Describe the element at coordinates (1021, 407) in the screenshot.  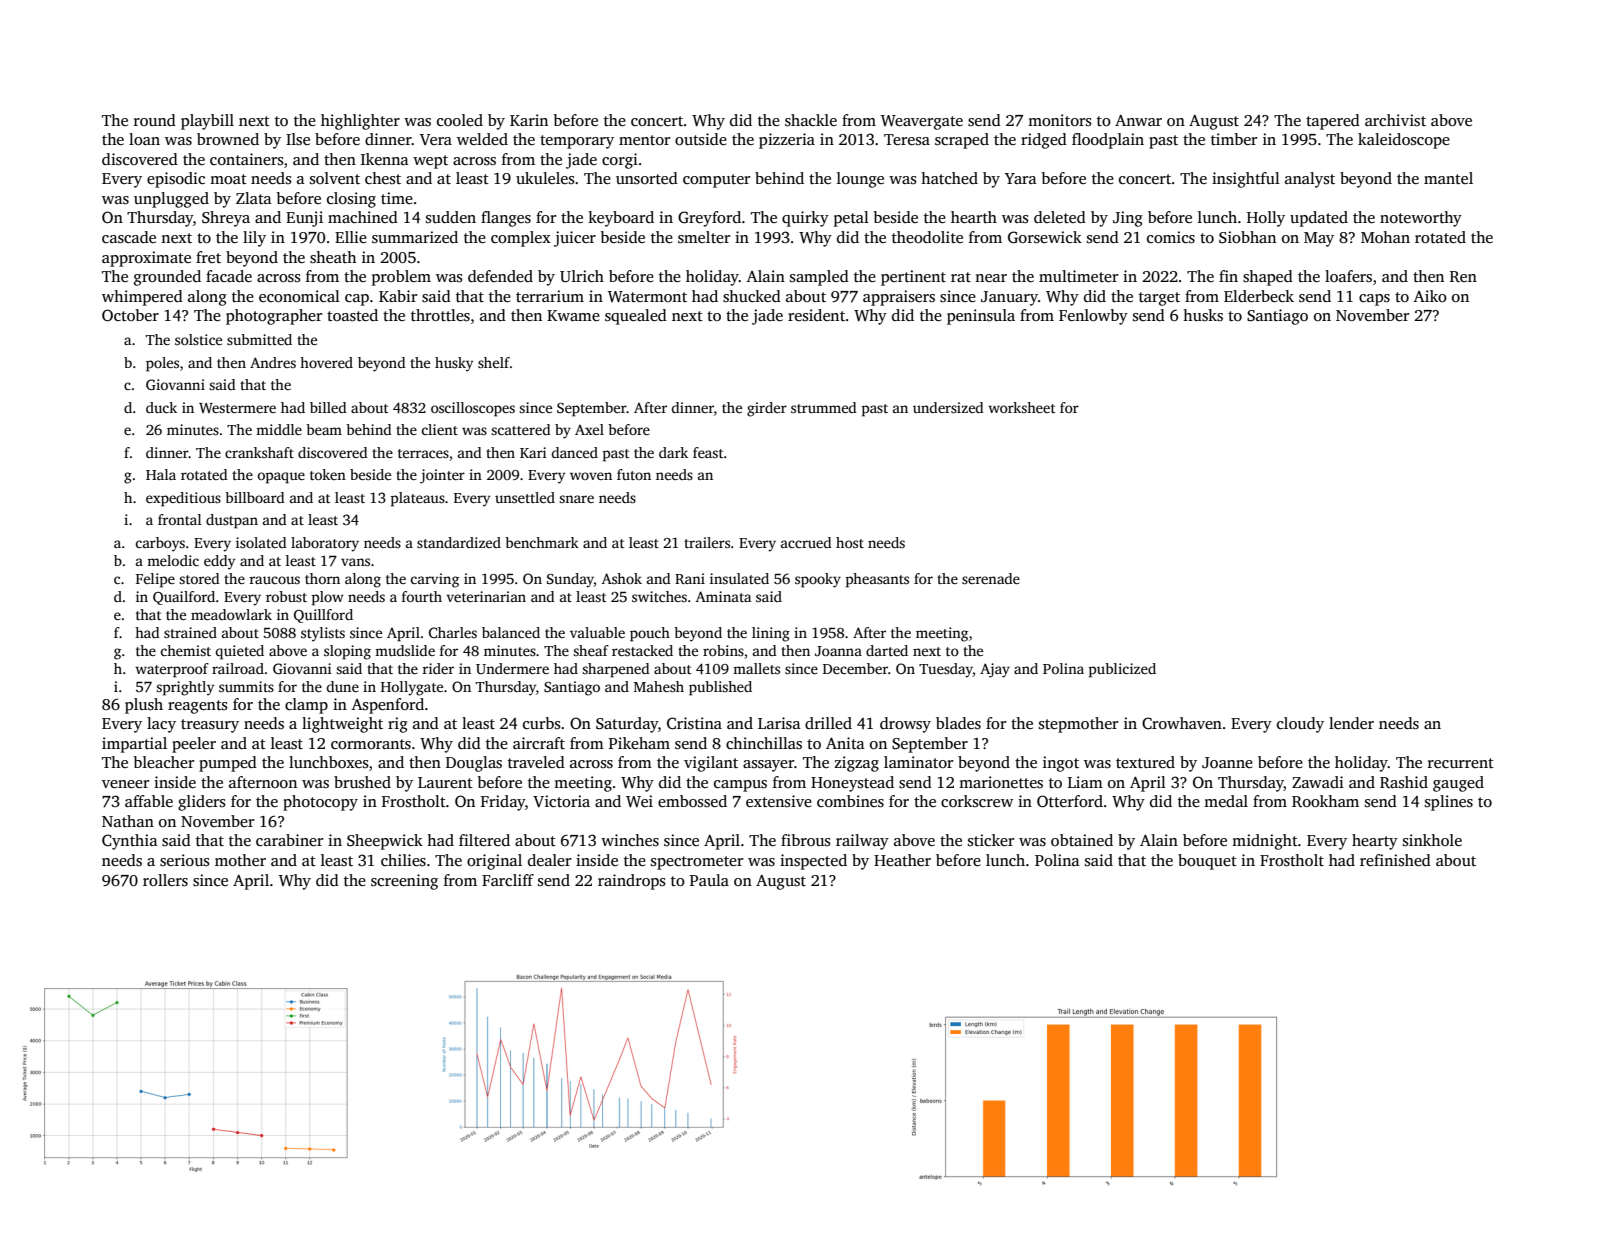
I see `worksheet` at that location.
